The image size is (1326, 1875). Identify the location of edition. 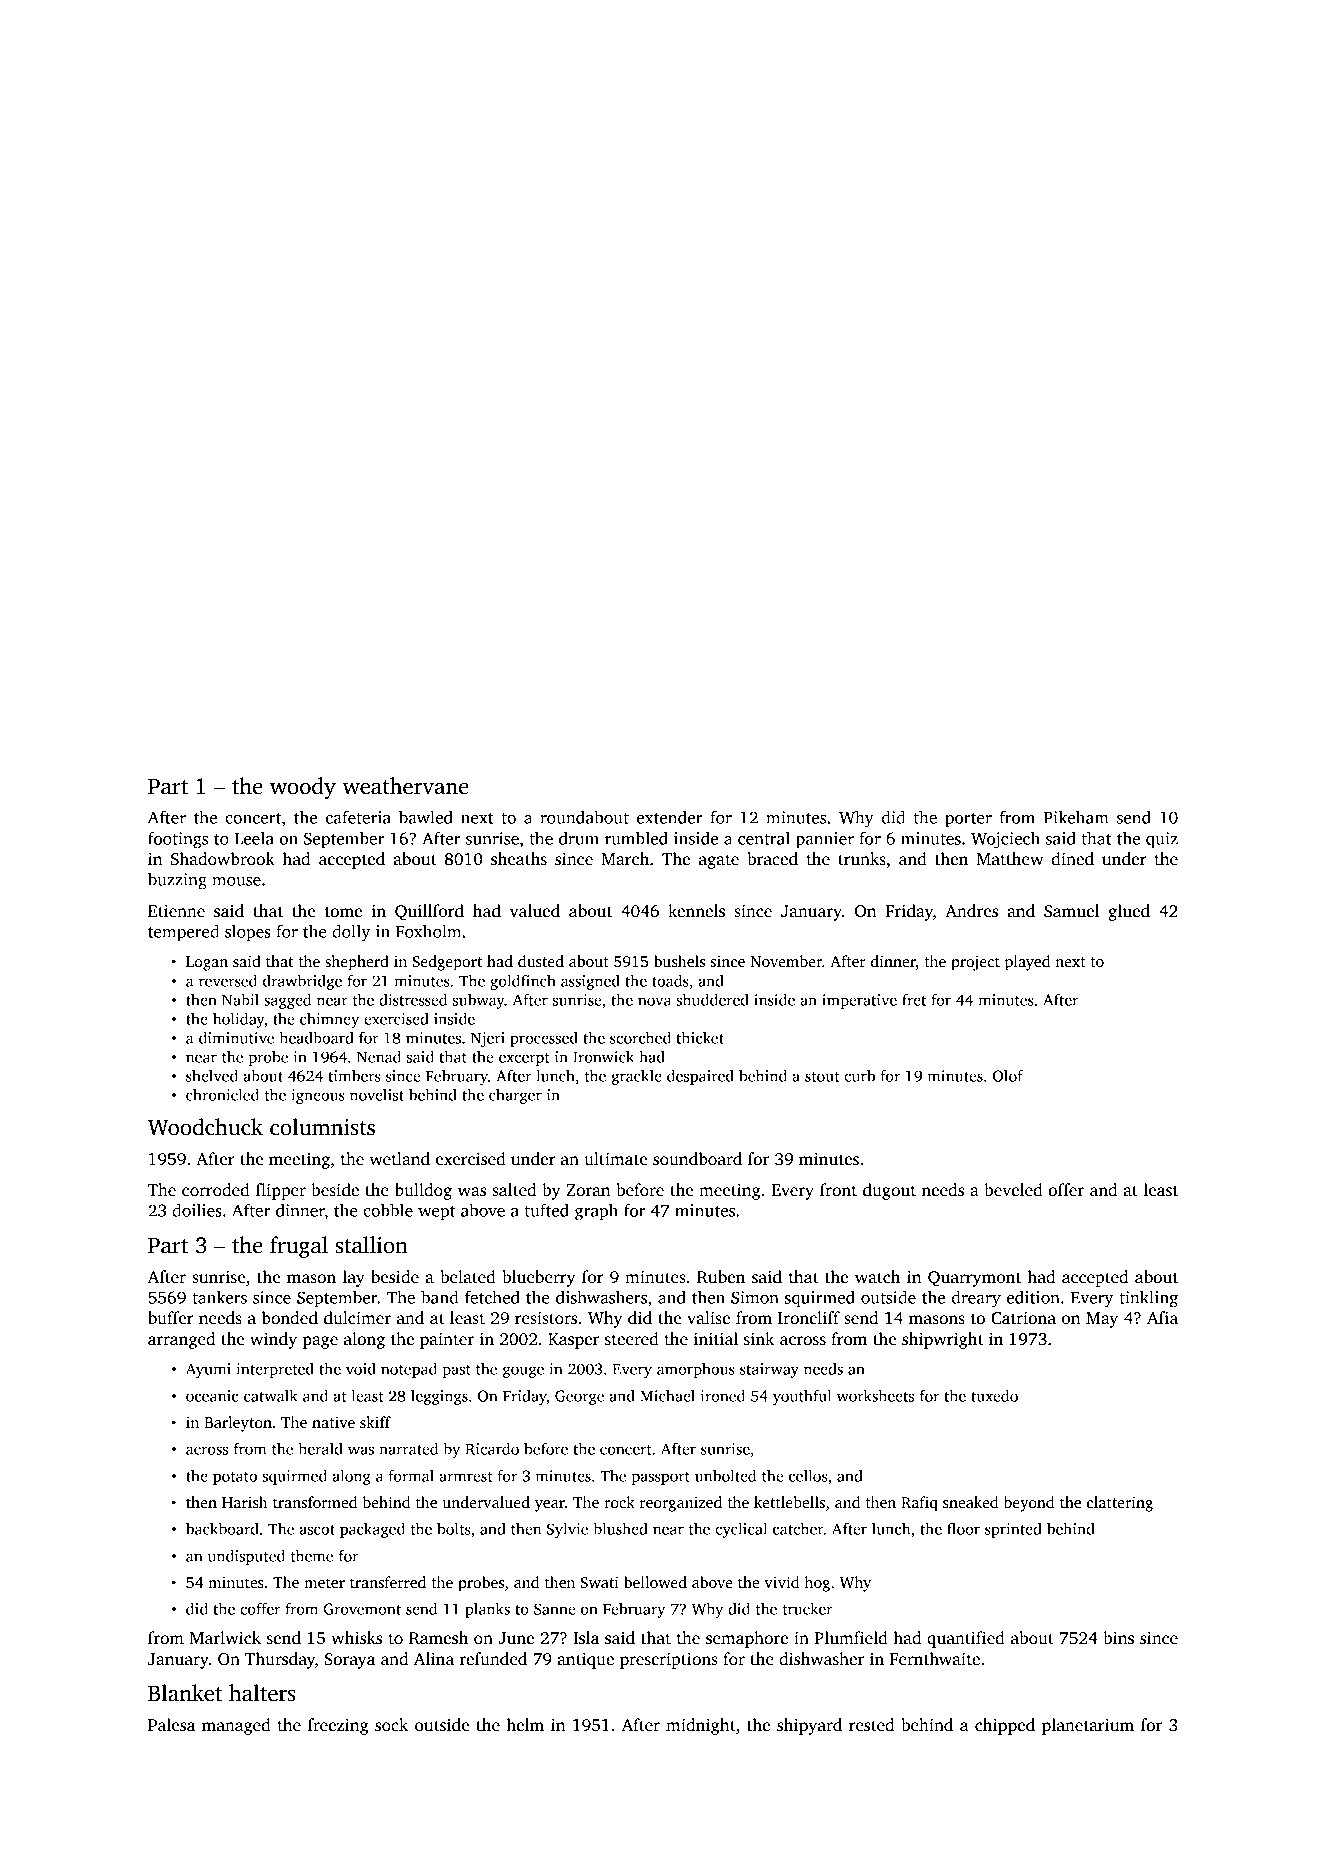
(1033, 1297).
